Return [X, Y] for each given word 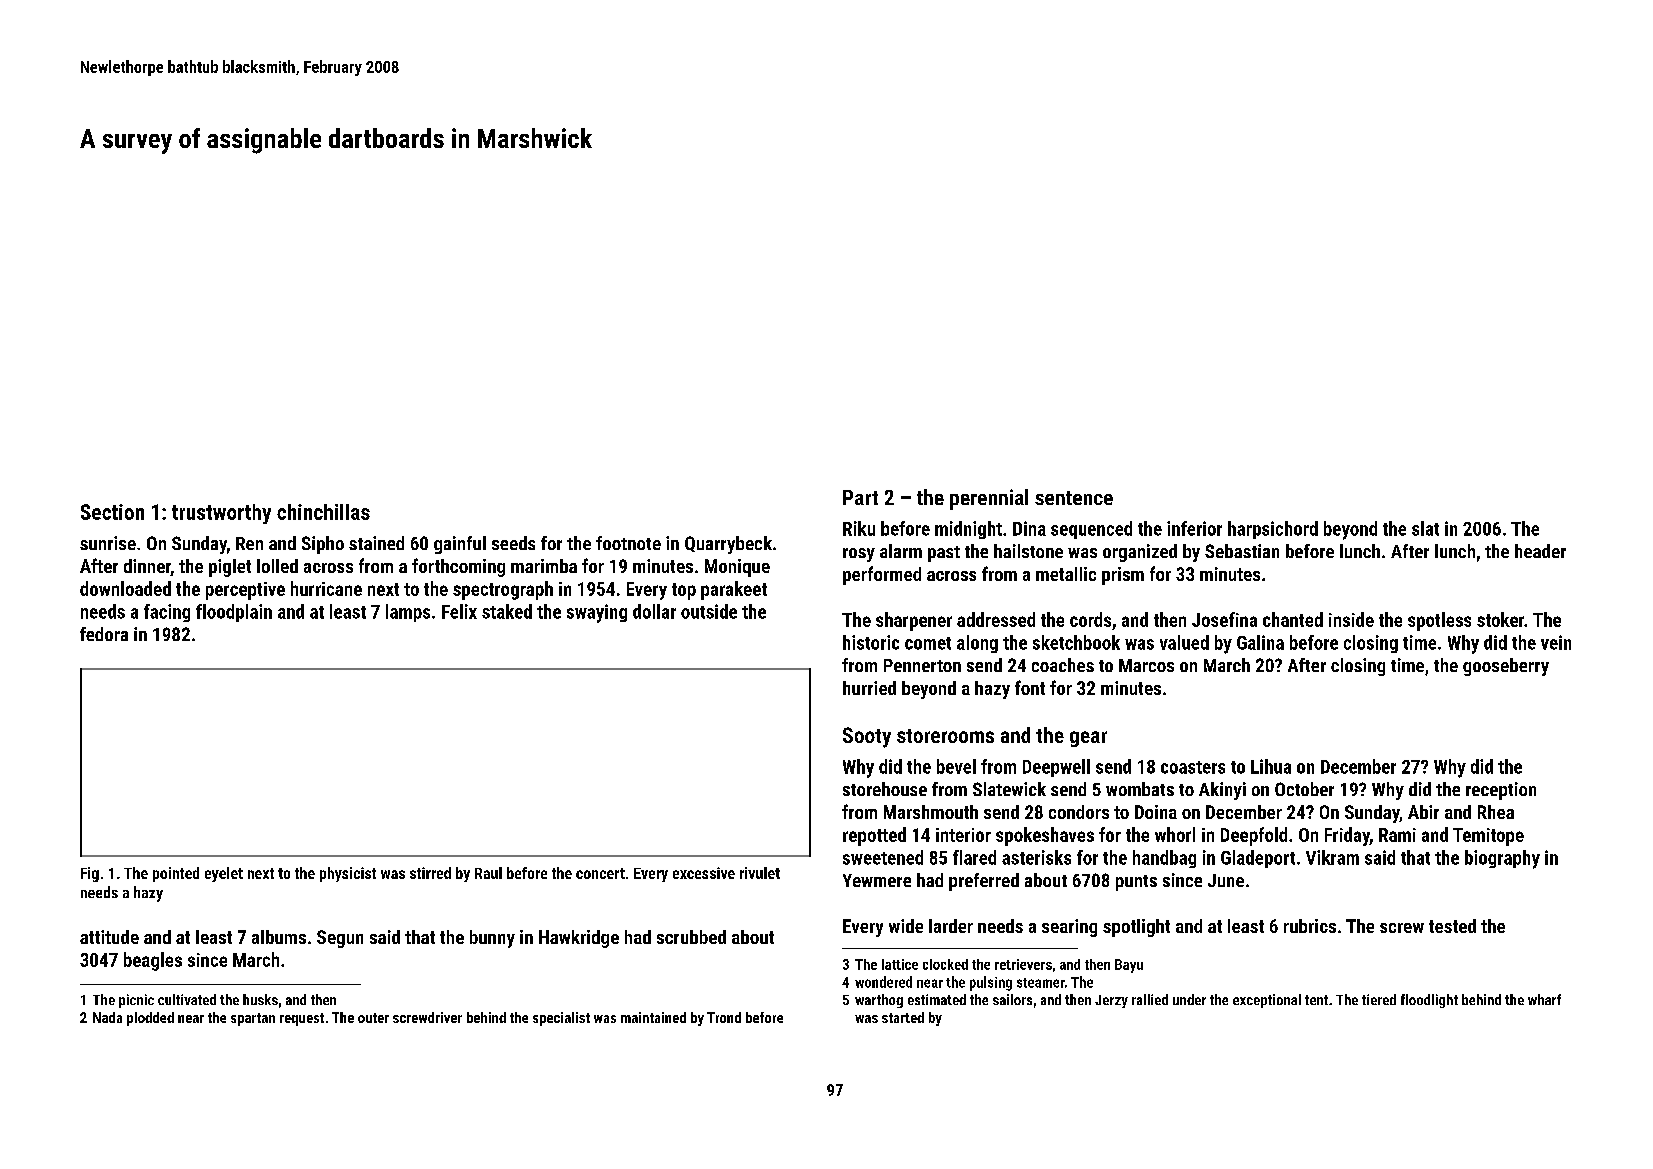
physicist [348, 874]
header [1540, 551]
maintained [653, 1017]
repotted [874, 836]
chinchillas [323, 512]
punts [1136, 883]
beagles [153, 961]
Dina [1029, 528]
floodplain [234, 613]
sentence [1074, 498]
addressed [996, 619]
